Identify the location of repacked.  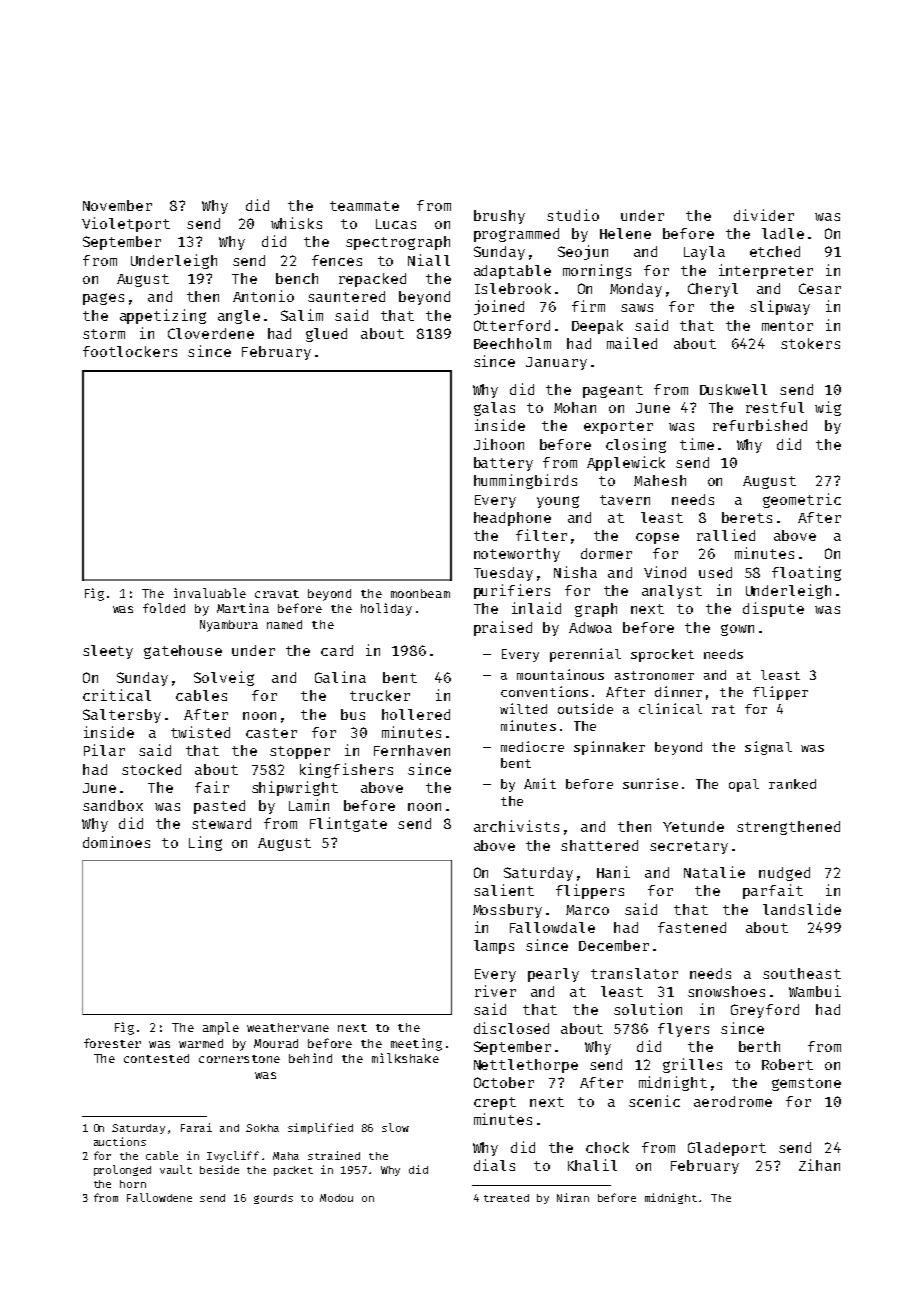
(372, 280).
